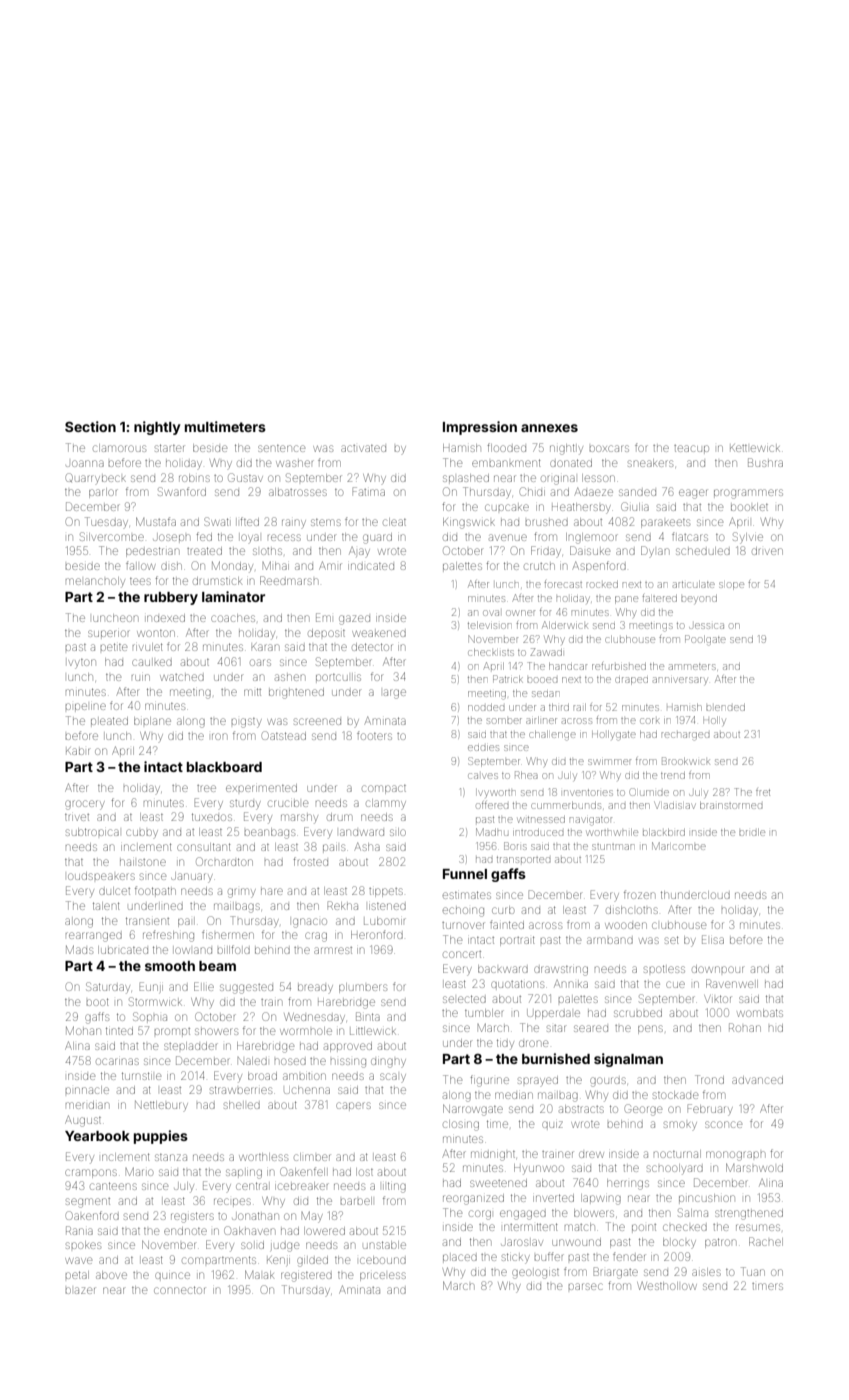 This screenshot has width=849, height=1400. What do you see at coordinates (383, 1276) in the screenshot?
I see `priceless` at bounding box center [383, 1276].
